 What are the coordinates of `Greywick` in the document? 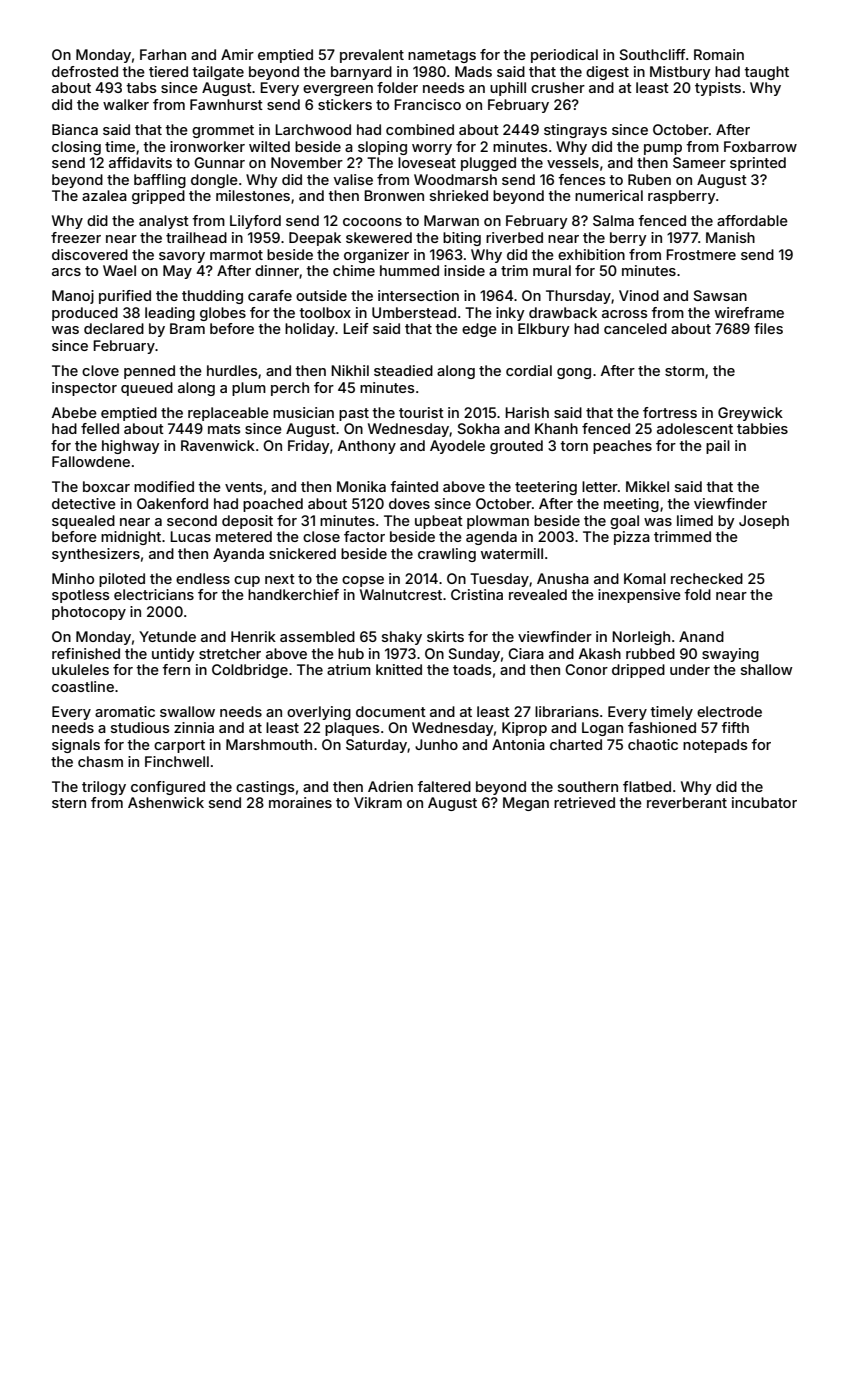 It's located at (750, 414).
